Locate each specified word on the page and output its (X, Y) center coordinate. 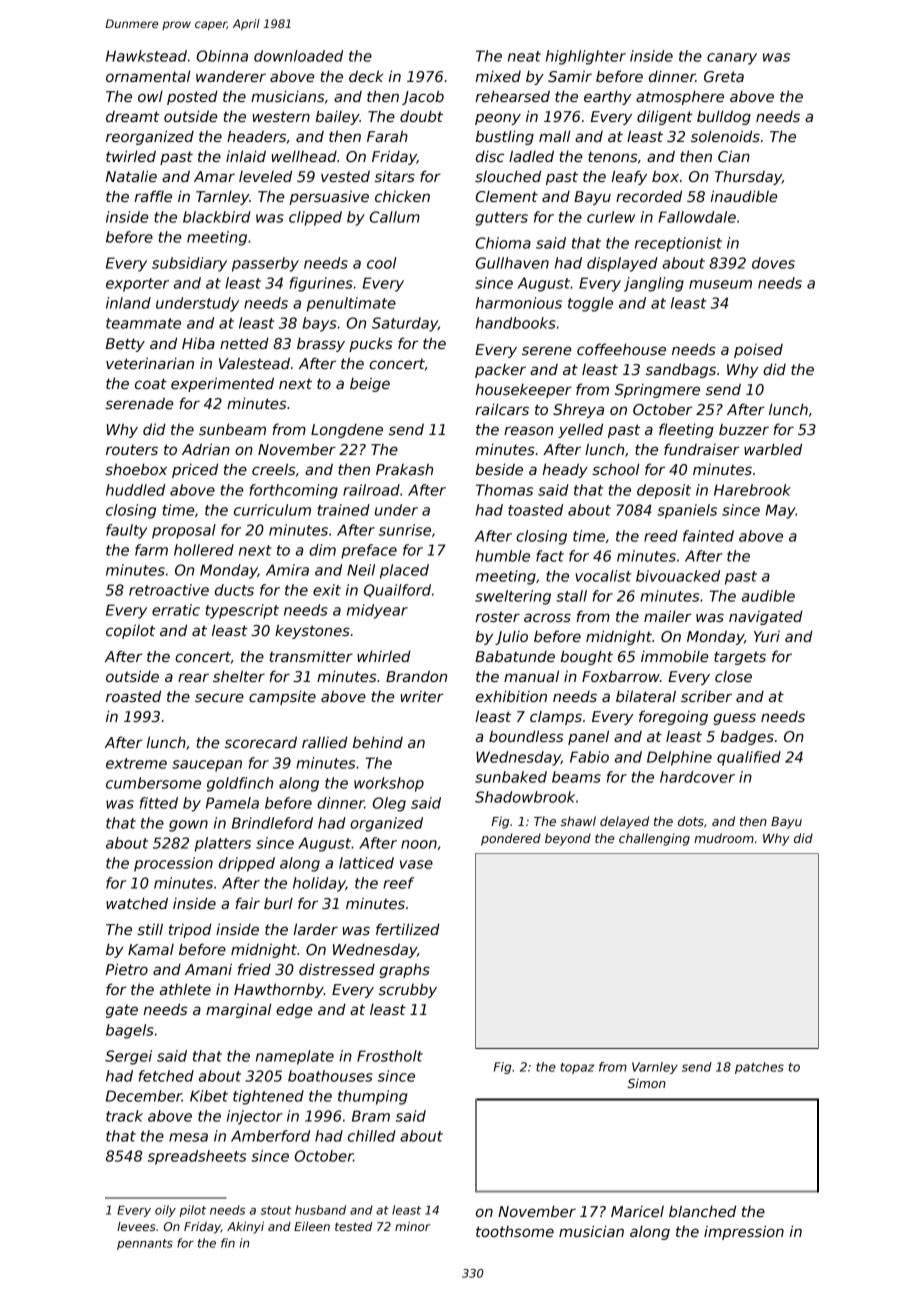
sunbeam (232, 429)
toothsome (515, 1231)
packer (500, 371)
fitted (159, 803)
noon (419, 844)
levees (136, 1226)
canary (732, 59)
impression (744, 1232)
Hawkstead (146, 56)
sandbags (681, 370)
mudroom (724, 838)
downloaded (298, 56)
